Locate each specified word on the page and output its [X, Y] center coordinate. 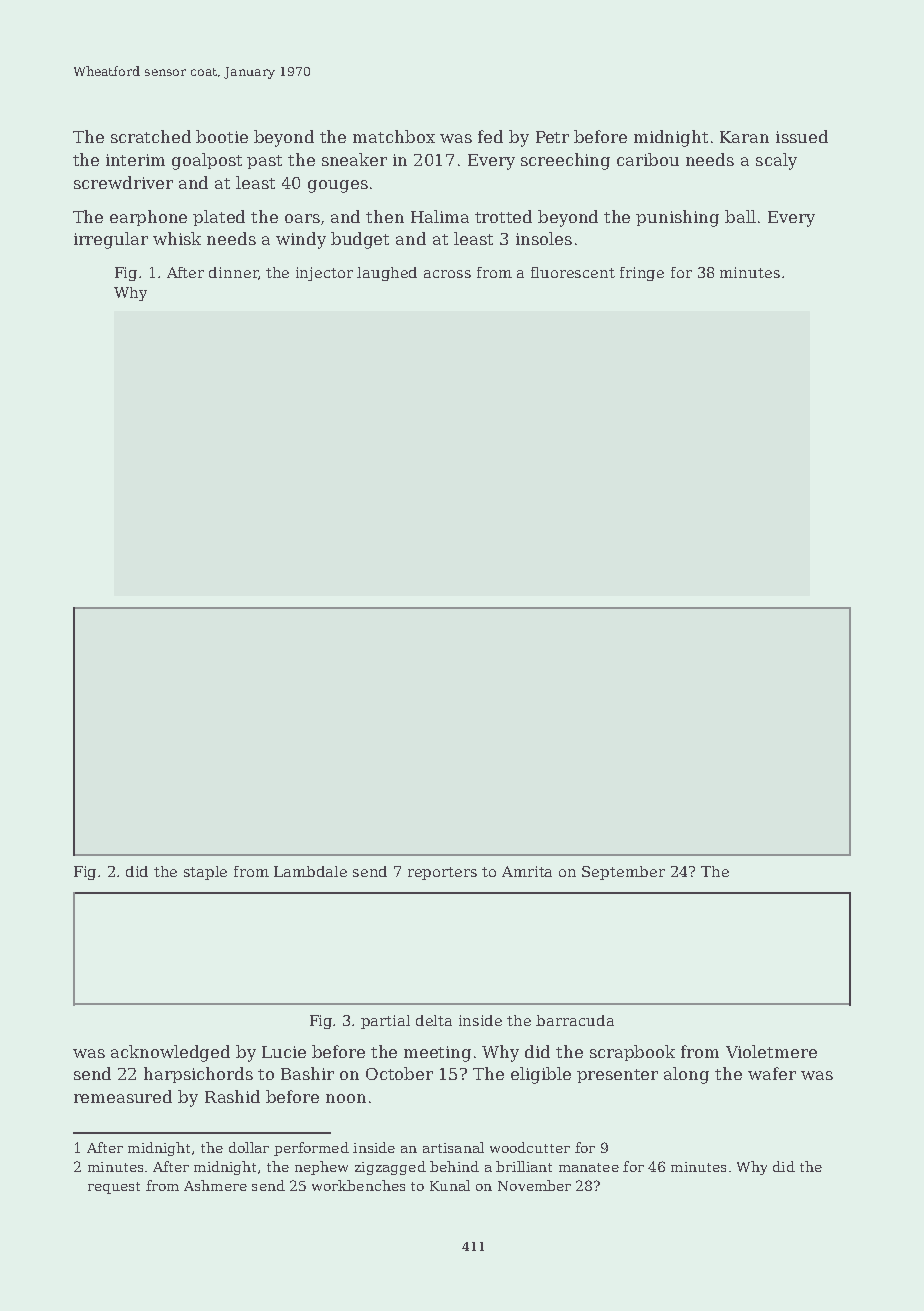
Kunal [450, 1185]
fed [490, 136]
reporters [442, 873]
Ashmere [215, 1185]
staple [205, 873]
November [534, 1185]
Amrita [527, 871]
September [623, 873]
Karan [744, 137]
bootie [222, 136]
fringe [642, 274]
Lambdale [310, 871]
